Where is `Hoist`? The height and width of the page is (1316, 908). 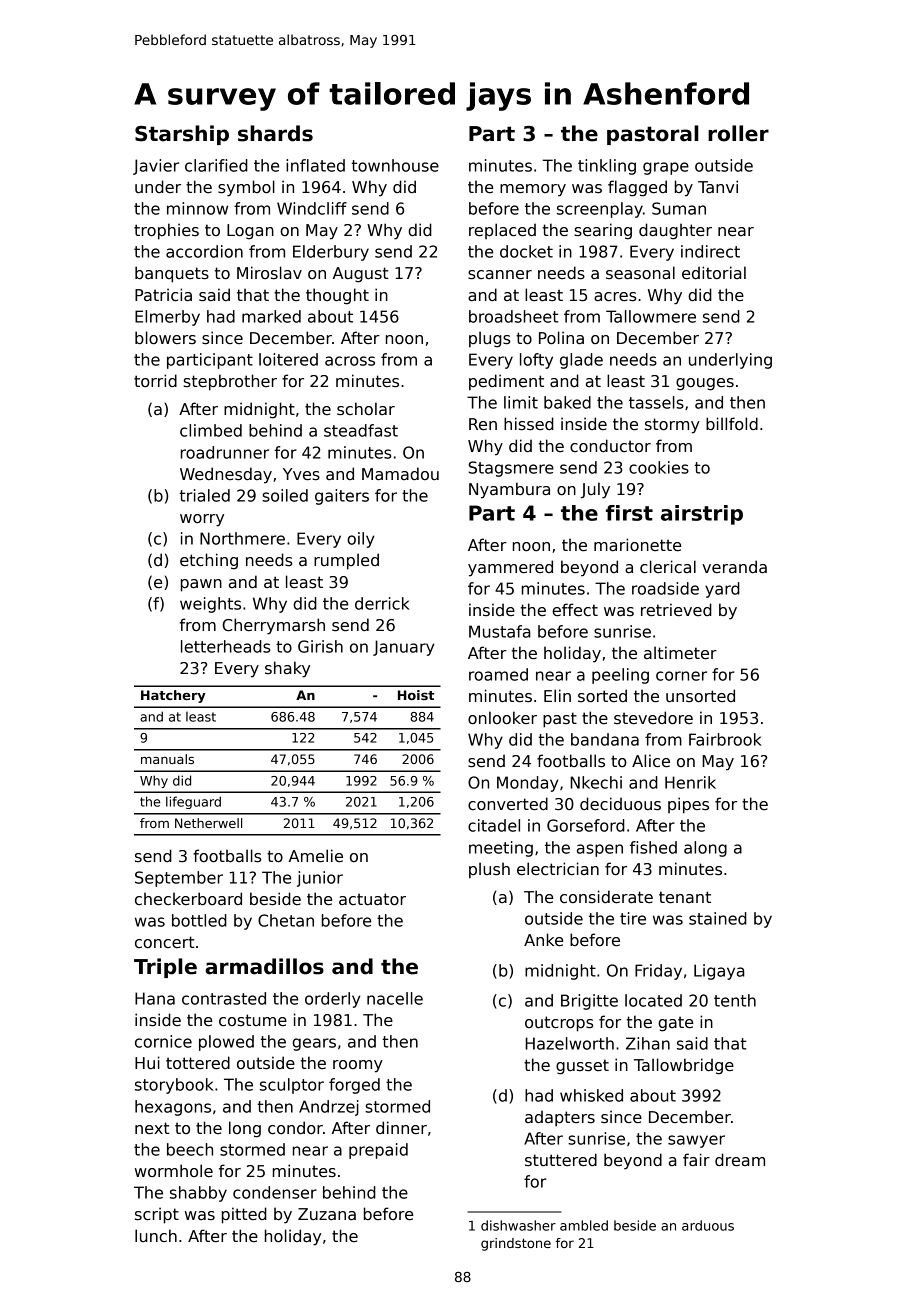
Hoist is located at coordinates (416, 695).
